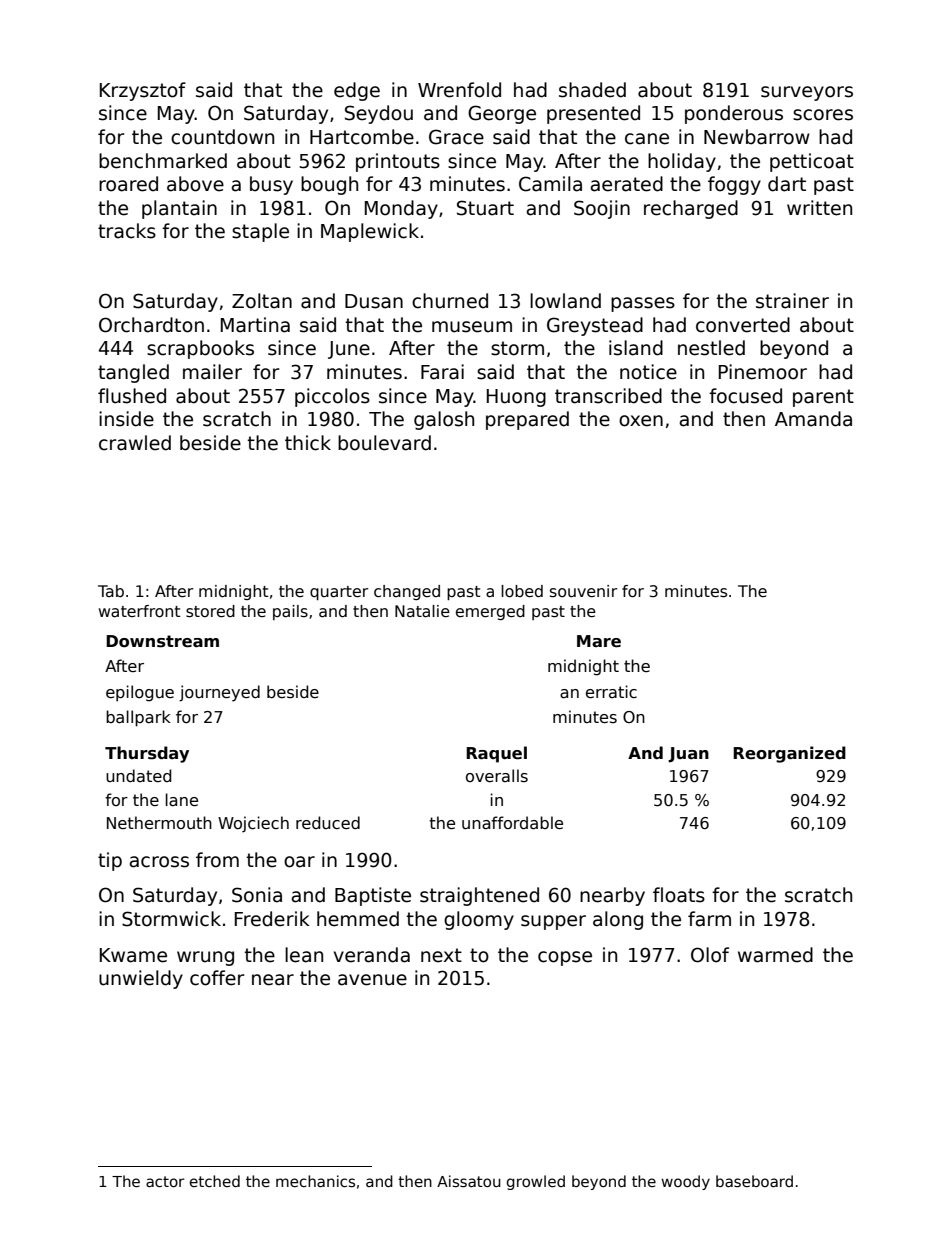  Describe the element at coordinates (469, 1181) in the document. I see `Aissatou` at that location.
